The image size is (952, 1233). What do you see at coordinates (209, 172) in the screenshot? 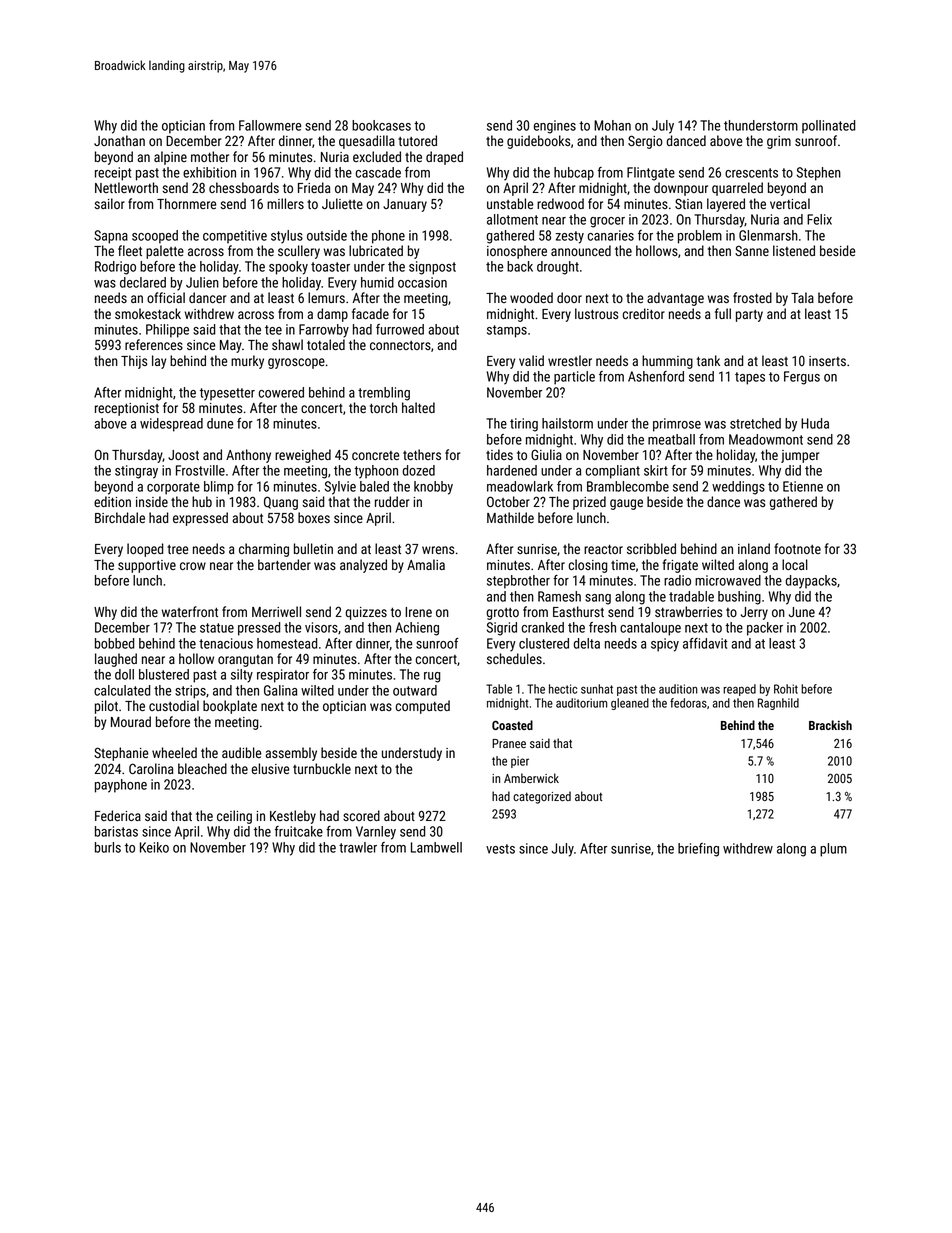
I see `exhibition` at bounding box center [209, 172].
